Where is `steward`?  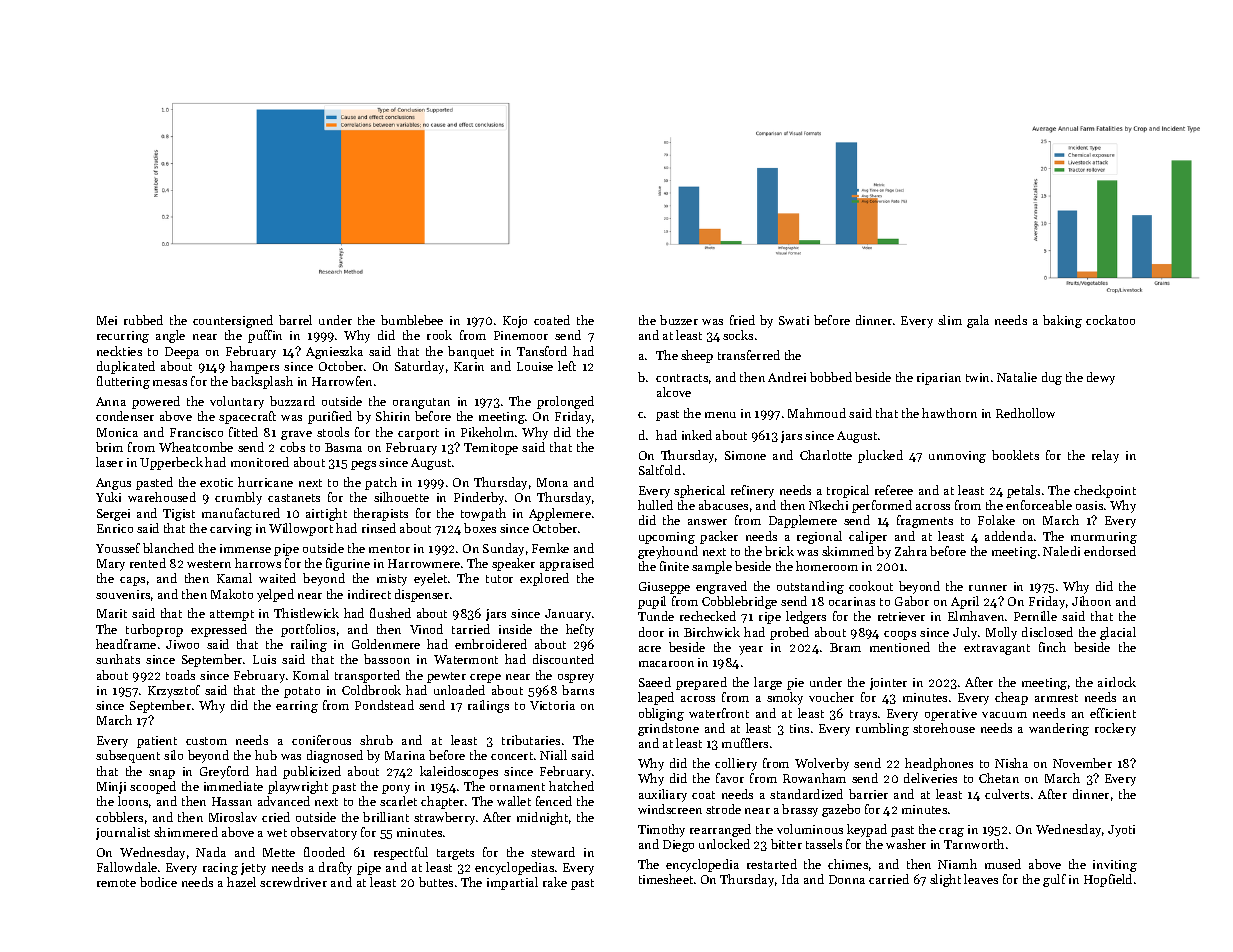
steward is located at coordinates (553, 852).
